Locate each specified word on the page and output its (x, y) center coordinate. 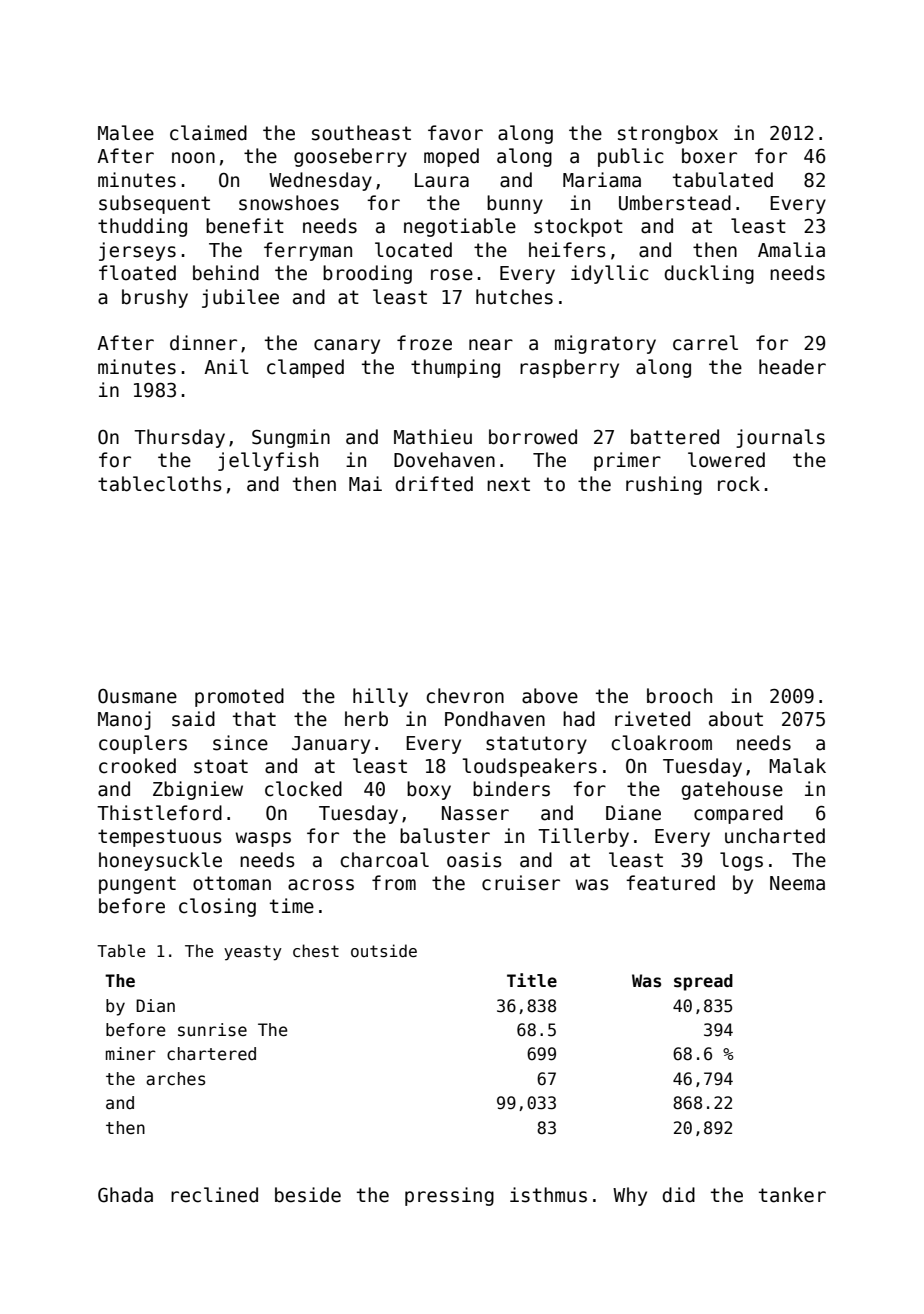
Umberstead (675, 203)
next (508, 484)
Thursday (179, 438)
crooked (137, 766)
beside (308, 1195)
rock (739, 484)
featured (670, 883)
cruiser (521, 883)
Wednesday (320, 181)
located (413, 250)
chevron (465, 696)
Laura (442, 180)
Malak (797, 766)
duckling (709, 274)
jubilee (240, 298)
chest (316, 951)
